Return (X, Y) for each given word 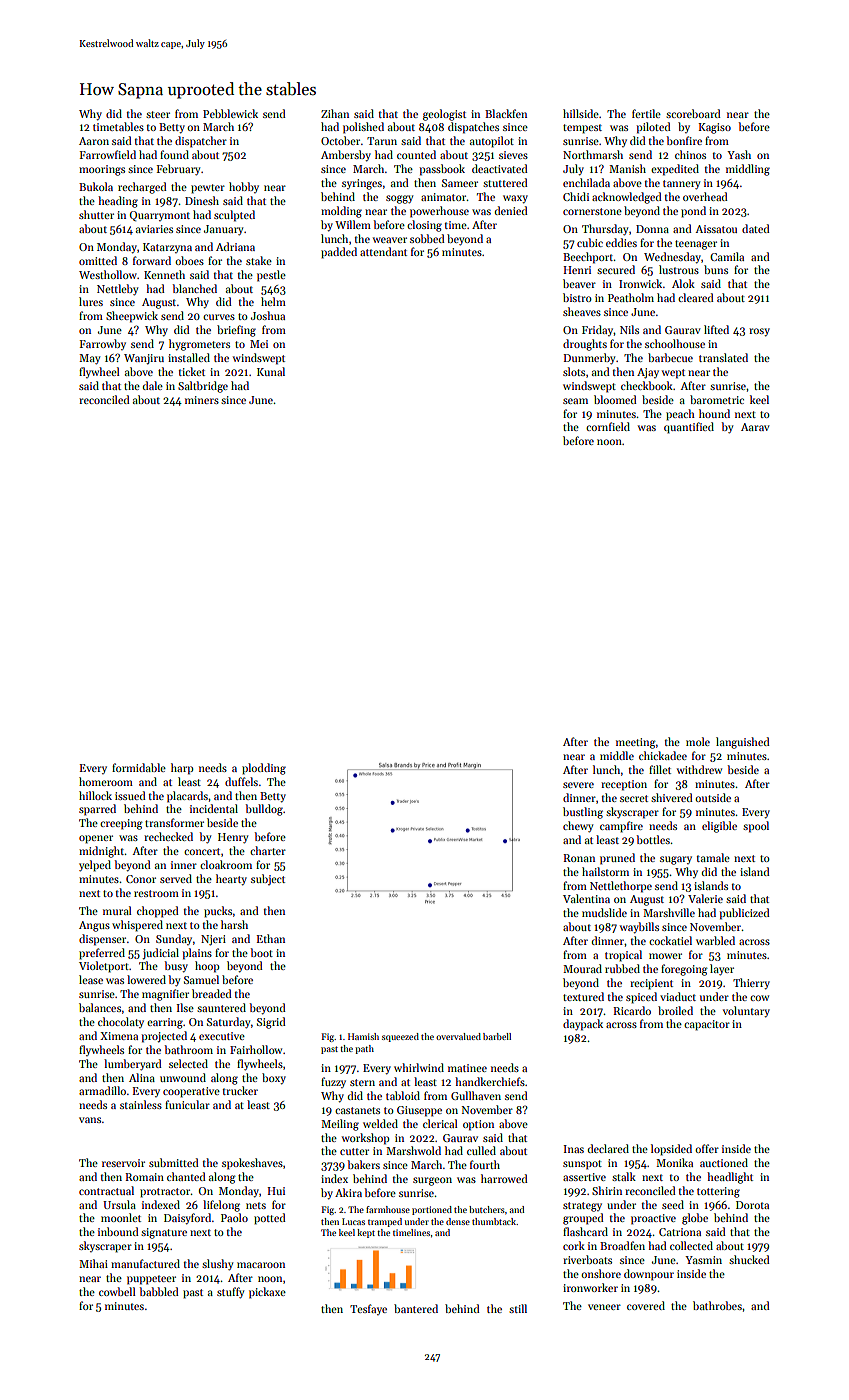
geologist (444, 115)
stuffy (231, 1293)
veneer (604, 1307)
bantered (416, 1308)
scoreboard (693, 113)
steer (158, 114)
